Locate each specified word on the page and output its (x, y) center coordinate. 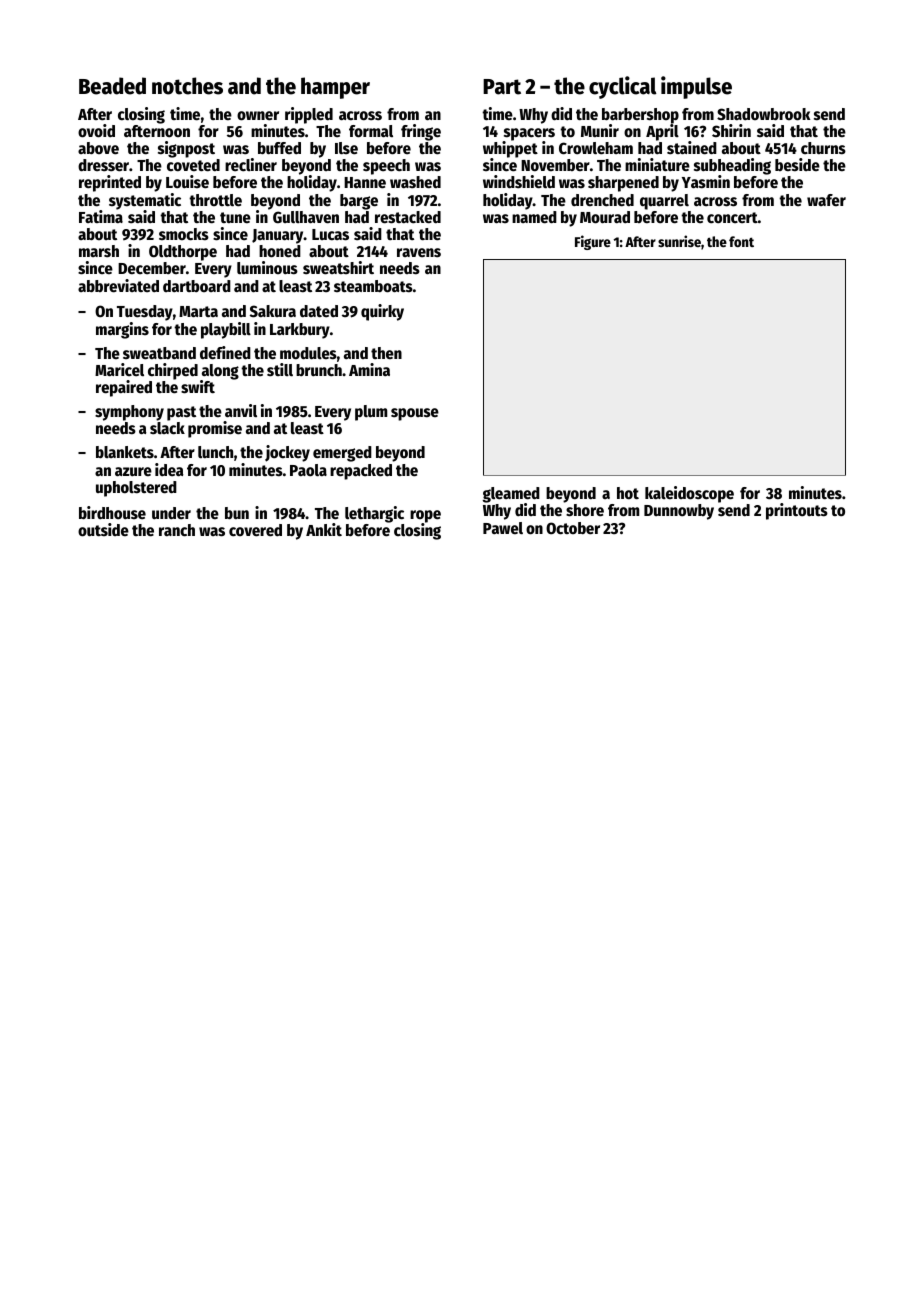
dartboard (197, 286)
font (741, 241)
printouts (797, 511)
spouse (415, 414)
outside (103, 530)
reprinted (110, 183)
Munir (600, 130)
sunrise (679, 241)
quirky (382, 312)
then (386, 353)
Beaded (112, 86)
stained (692, 148)
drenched (602, 200)
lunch (215, 452)
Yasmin (706, 182)
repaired (124, 388)
